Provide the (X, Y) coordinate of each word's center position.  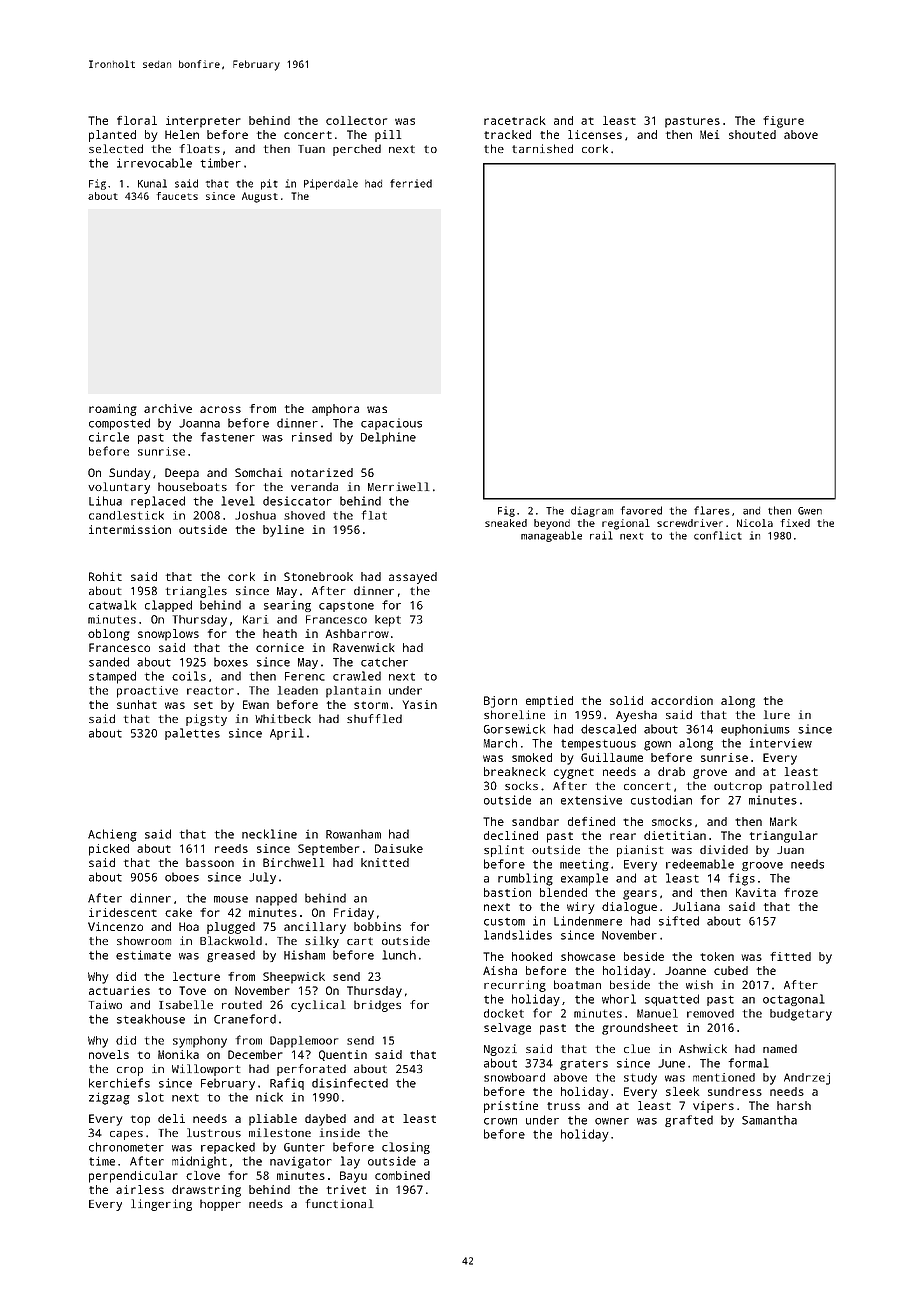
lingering (161, 1205)
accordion (682, 700)
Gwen (810, 511)
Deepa (182, 474)
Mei (710, 134)
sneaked (506, 523)
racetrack (515, 120)
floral (137, 120)
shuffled (374, 718)
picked (109, 850)
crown (500, 1121)
